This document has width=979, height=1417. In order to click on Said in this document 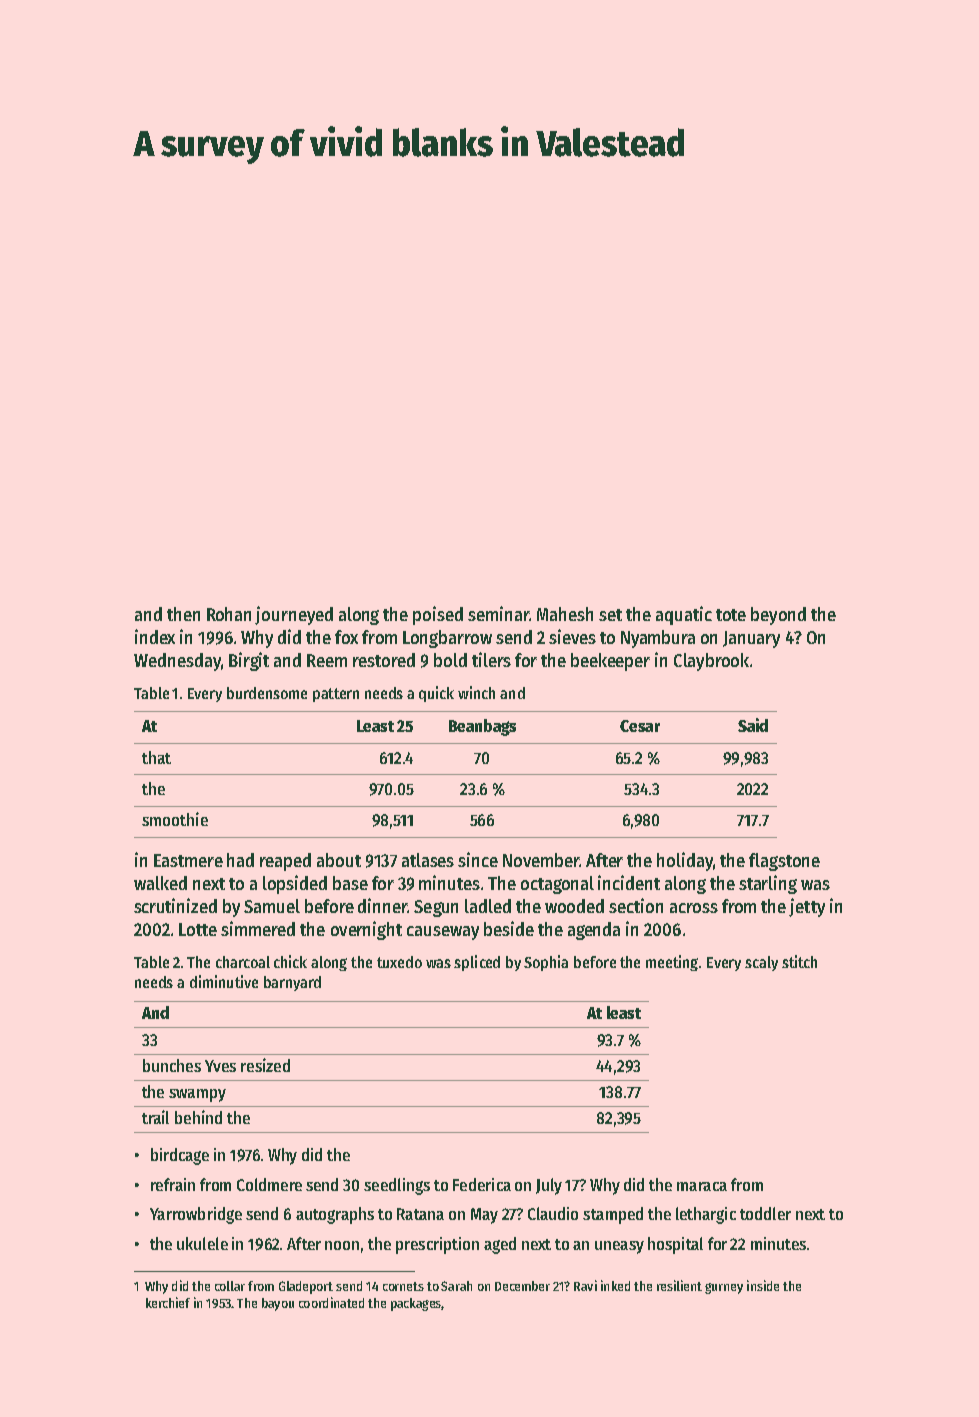, I will do `click(753, 725)`.
